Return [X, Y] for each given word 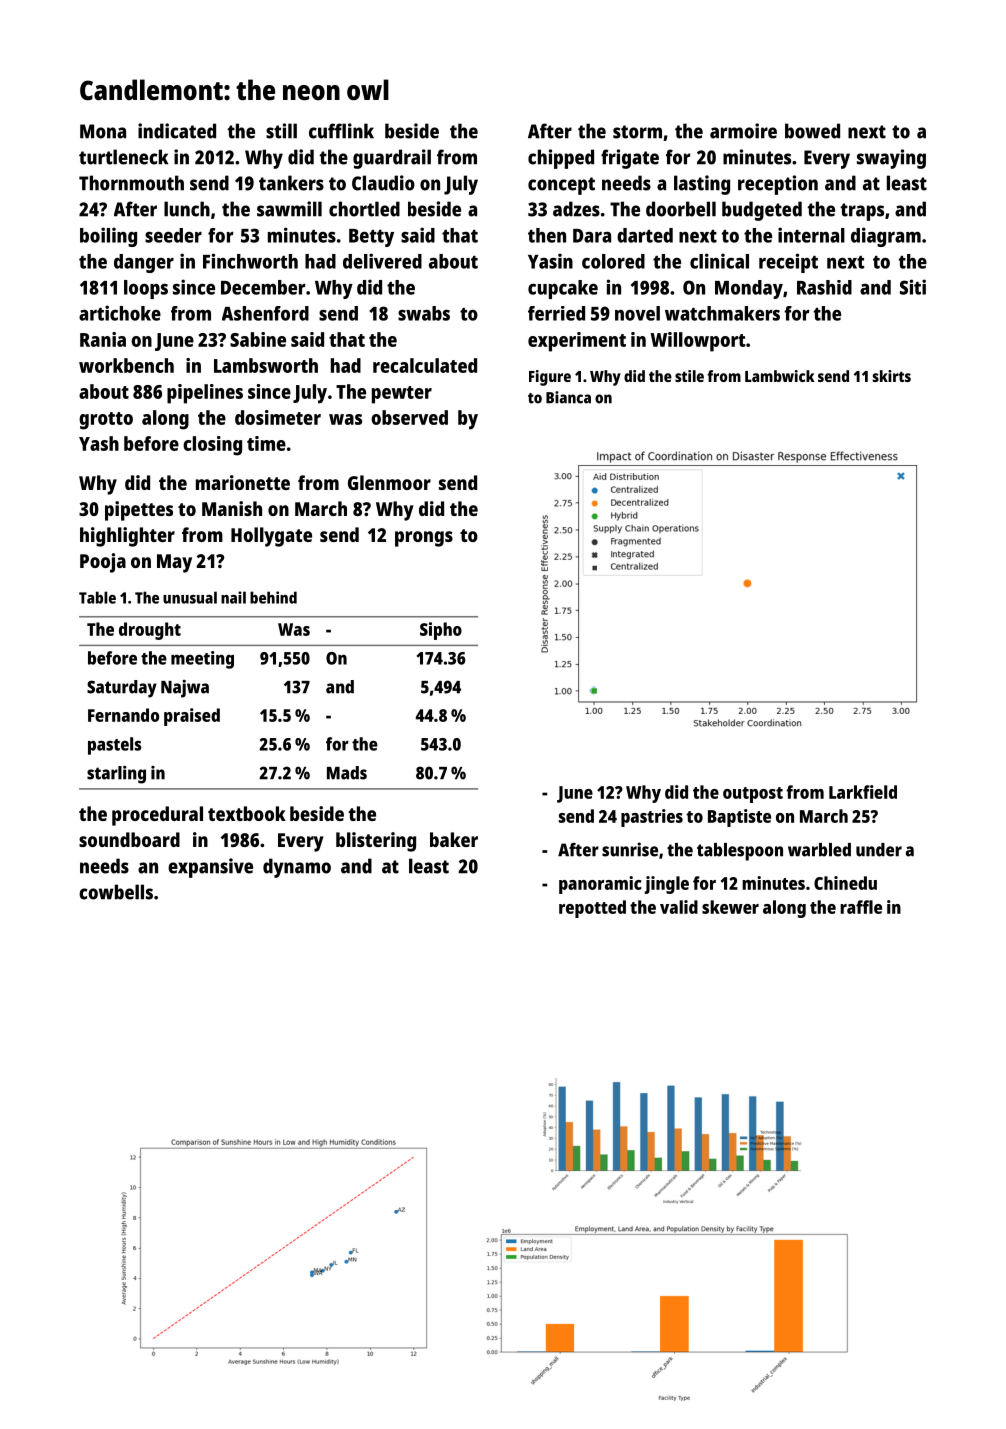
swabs [424, 313]
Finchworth [250, 261]
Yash [99, 443]
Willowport [697, 342]
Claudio [383, 183]
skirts [891, 376]
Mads [347, 773]
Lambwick [780, 376]
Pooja [103, 563]
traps [862, 212]
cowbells [116, 892]
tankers [291, 183]
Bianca [568, 397]
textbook [247, 813]
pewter [402, 395]
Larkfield [863, 792]
